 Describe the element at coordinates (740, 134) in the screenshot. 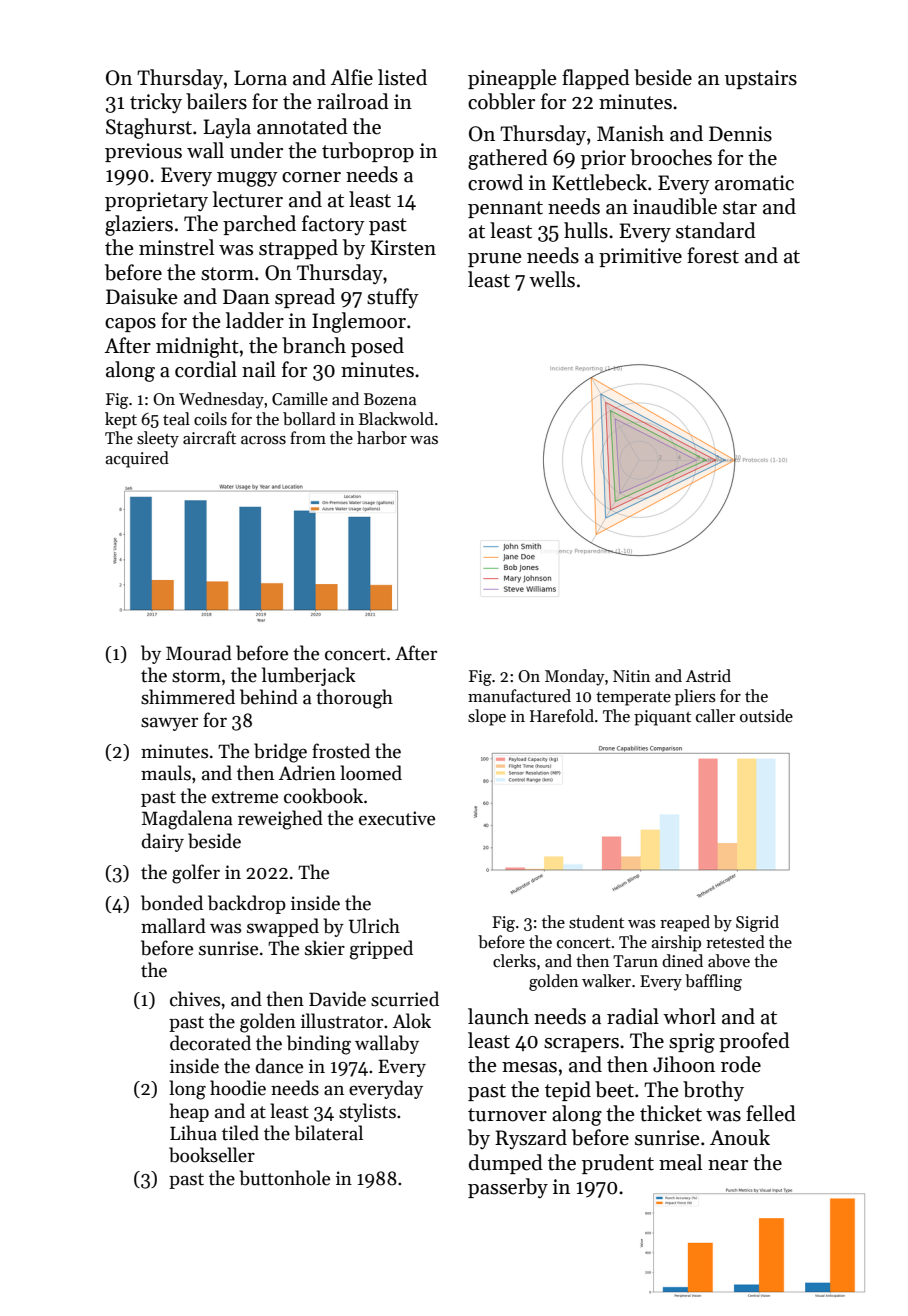

I see `Dennis` at that location.
